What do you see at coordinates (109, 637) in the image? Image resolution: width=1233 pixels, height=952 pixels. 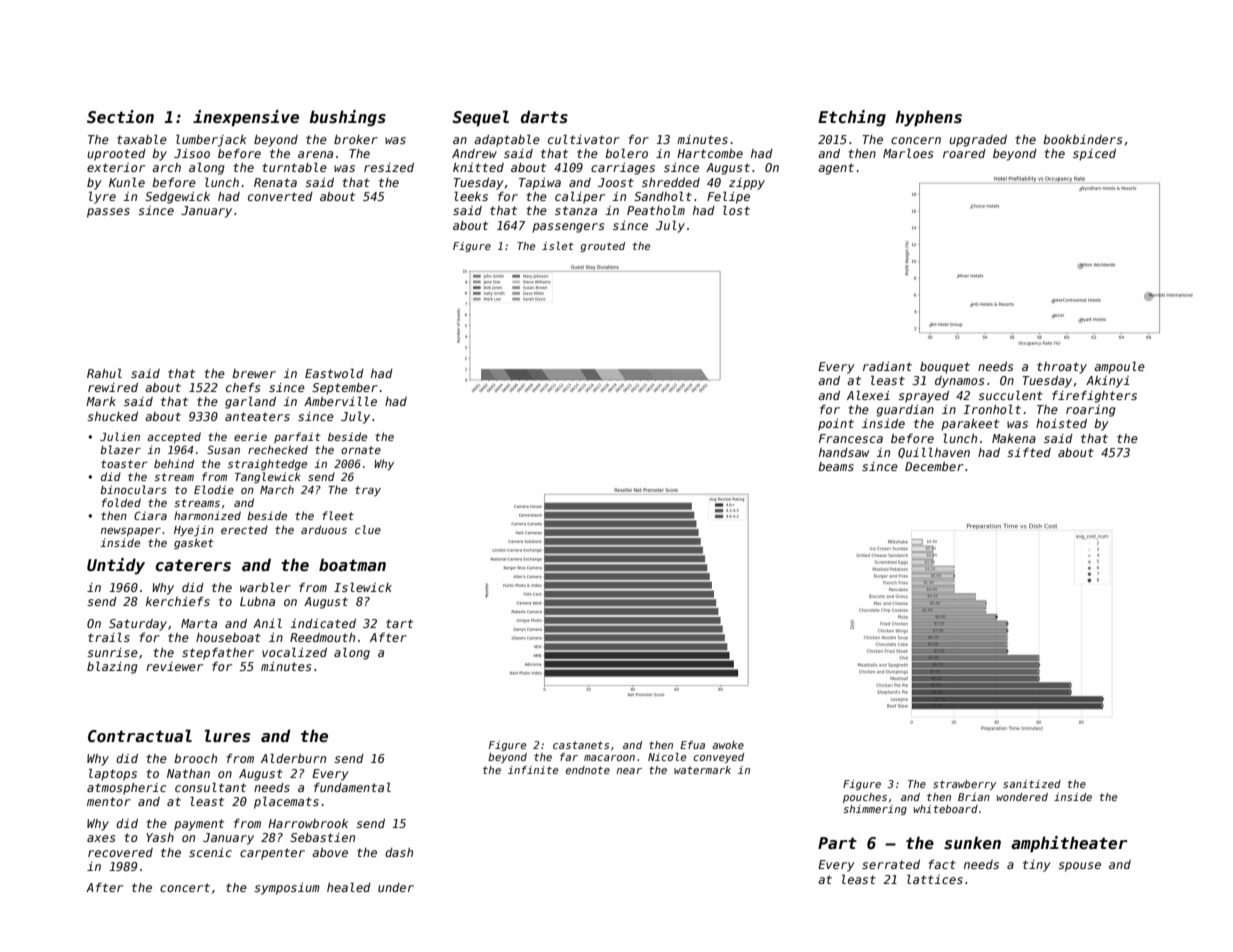 I see `trails` at bounding box center [109, 637].
